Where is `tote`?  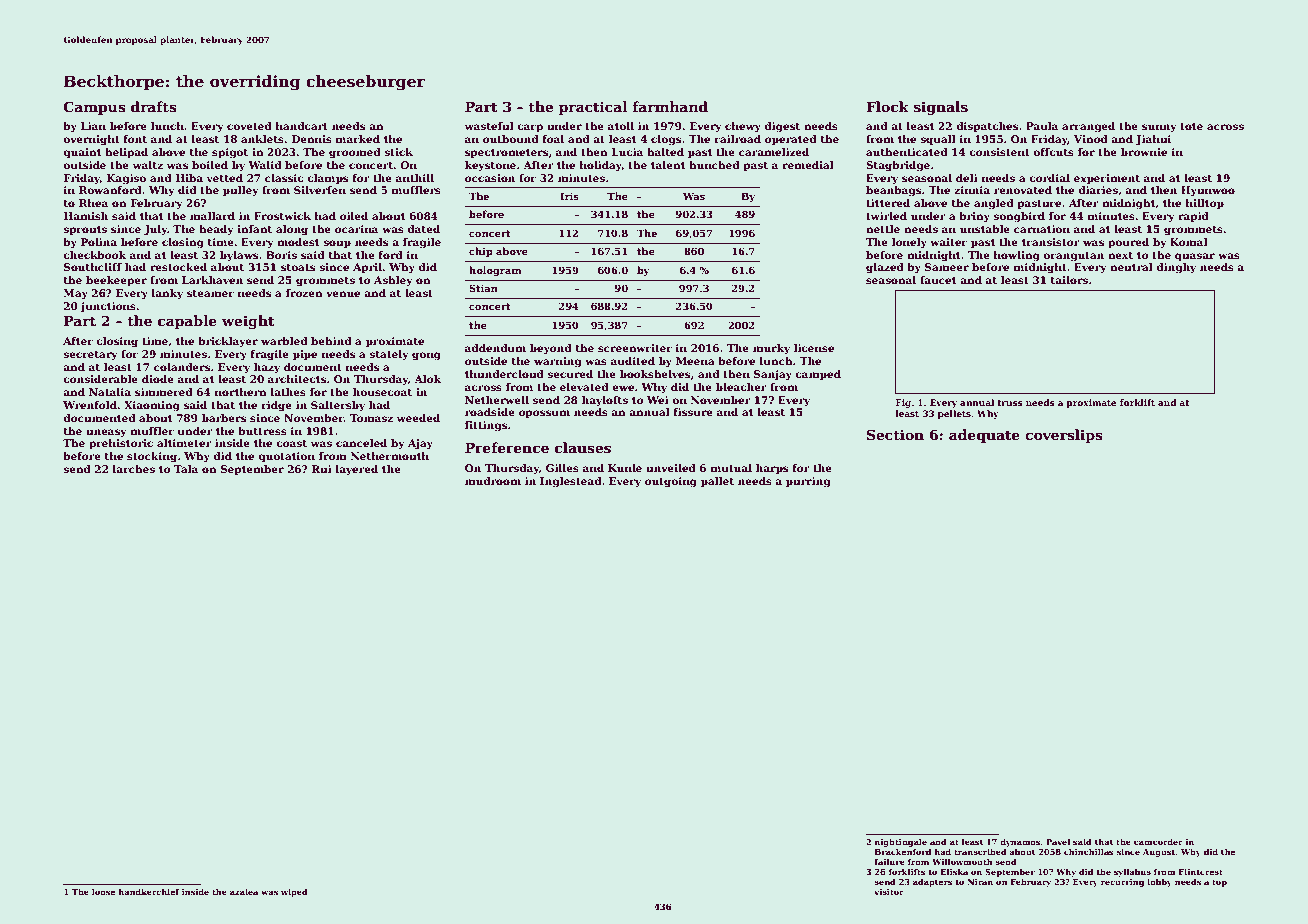 tote is located at coordinates (1191, 126).
